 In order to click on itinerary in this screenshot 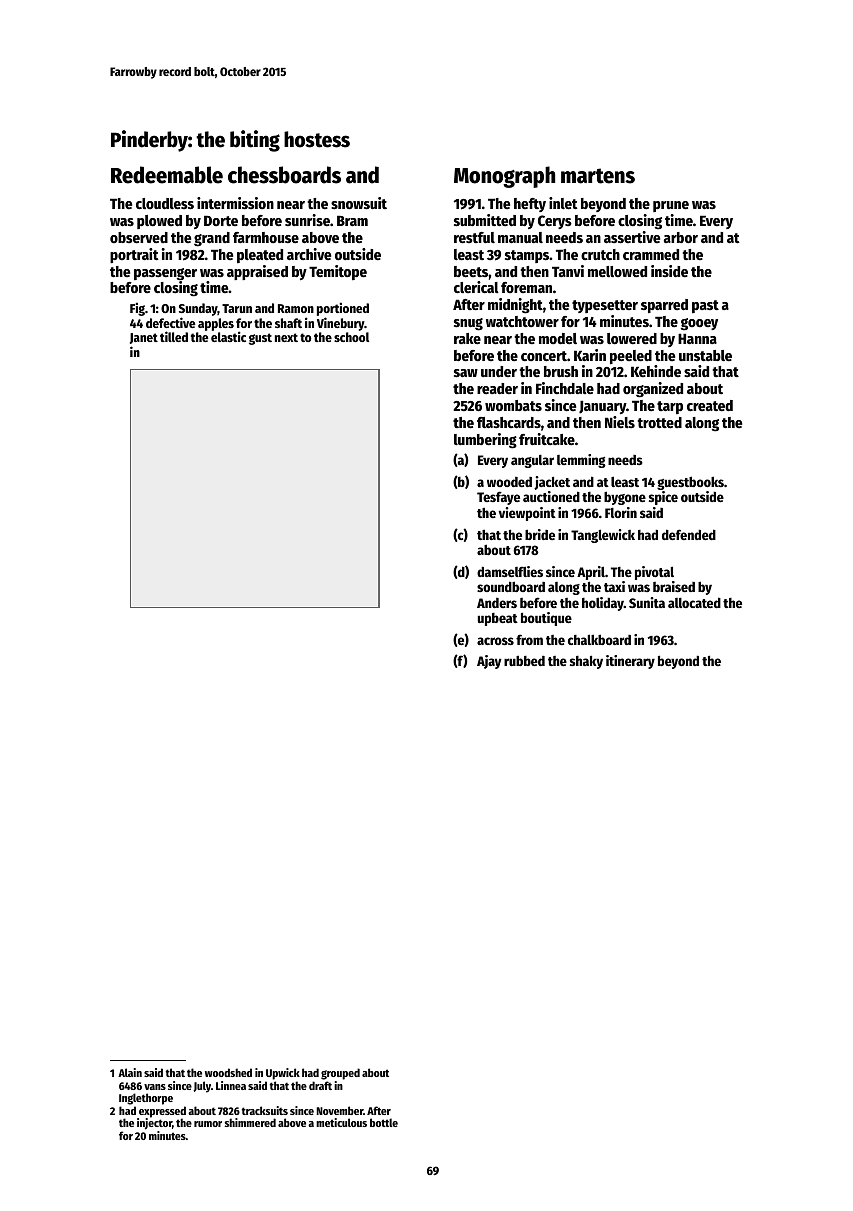, I will do `click(630, 662)`.
